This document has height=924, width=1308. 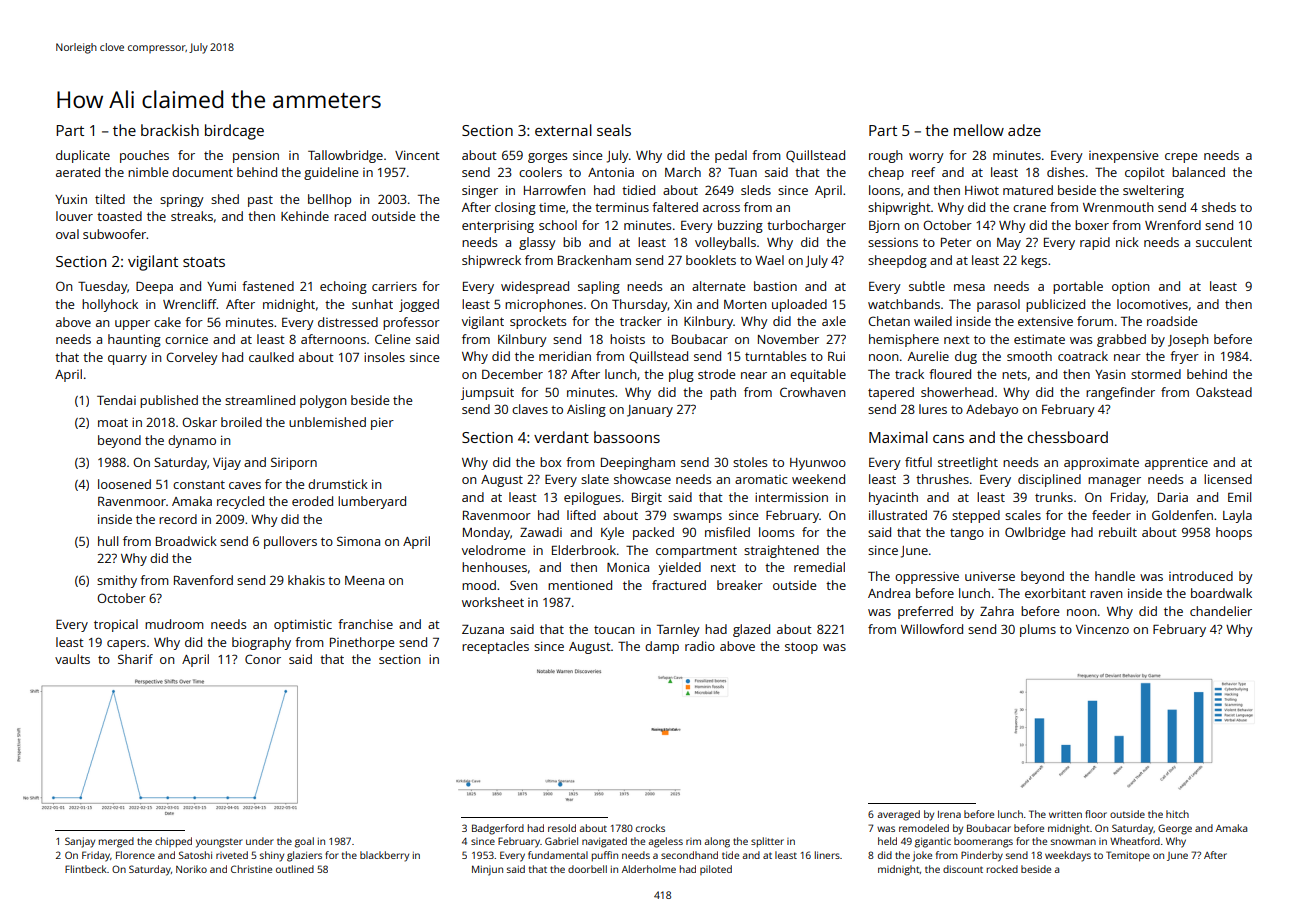 What do you see at coordinates (240, 502) in the document?
I see `recycled` at bounding box center [240, 502].
